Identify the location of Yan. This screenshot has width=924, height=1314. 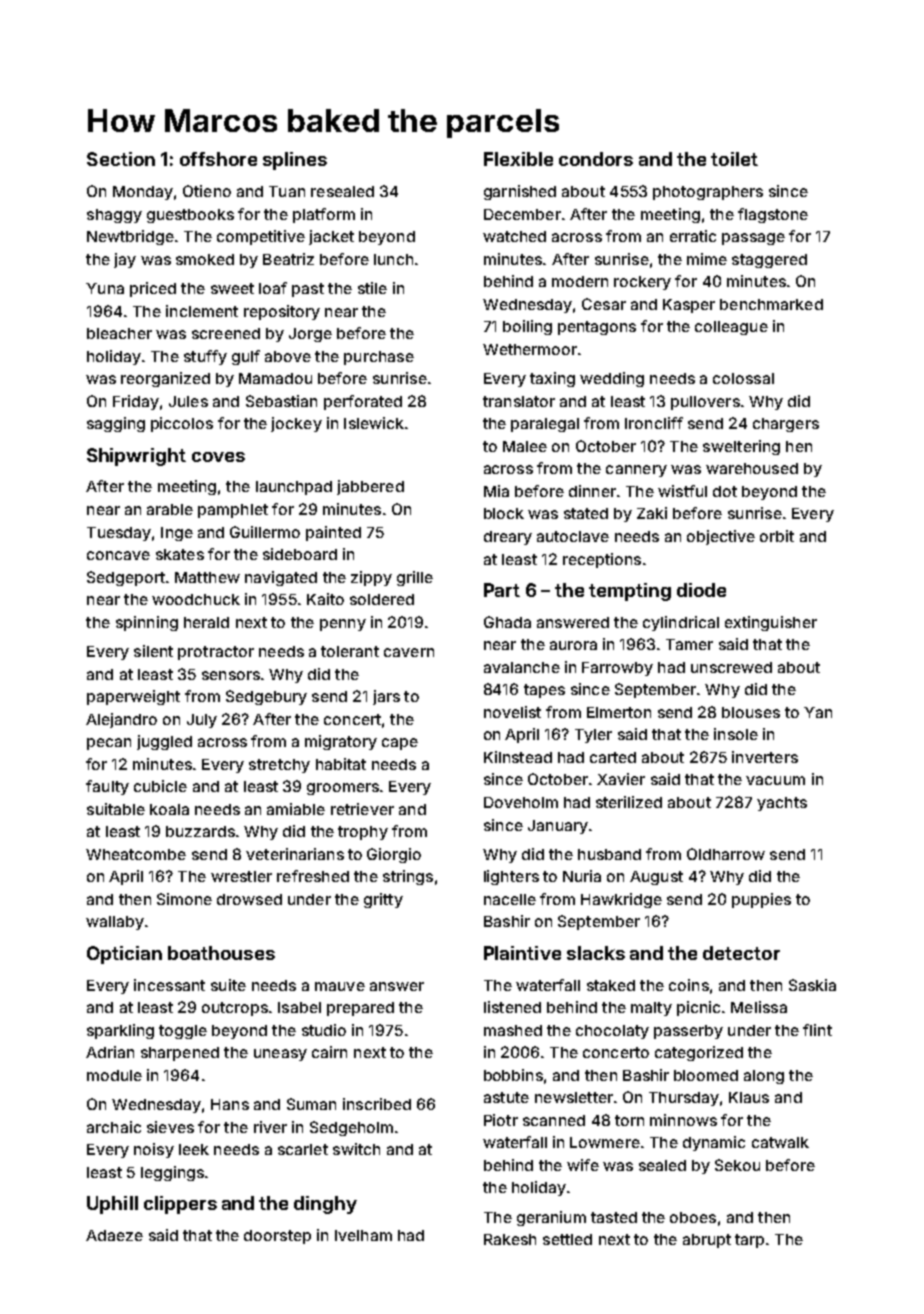
(818, 712).
